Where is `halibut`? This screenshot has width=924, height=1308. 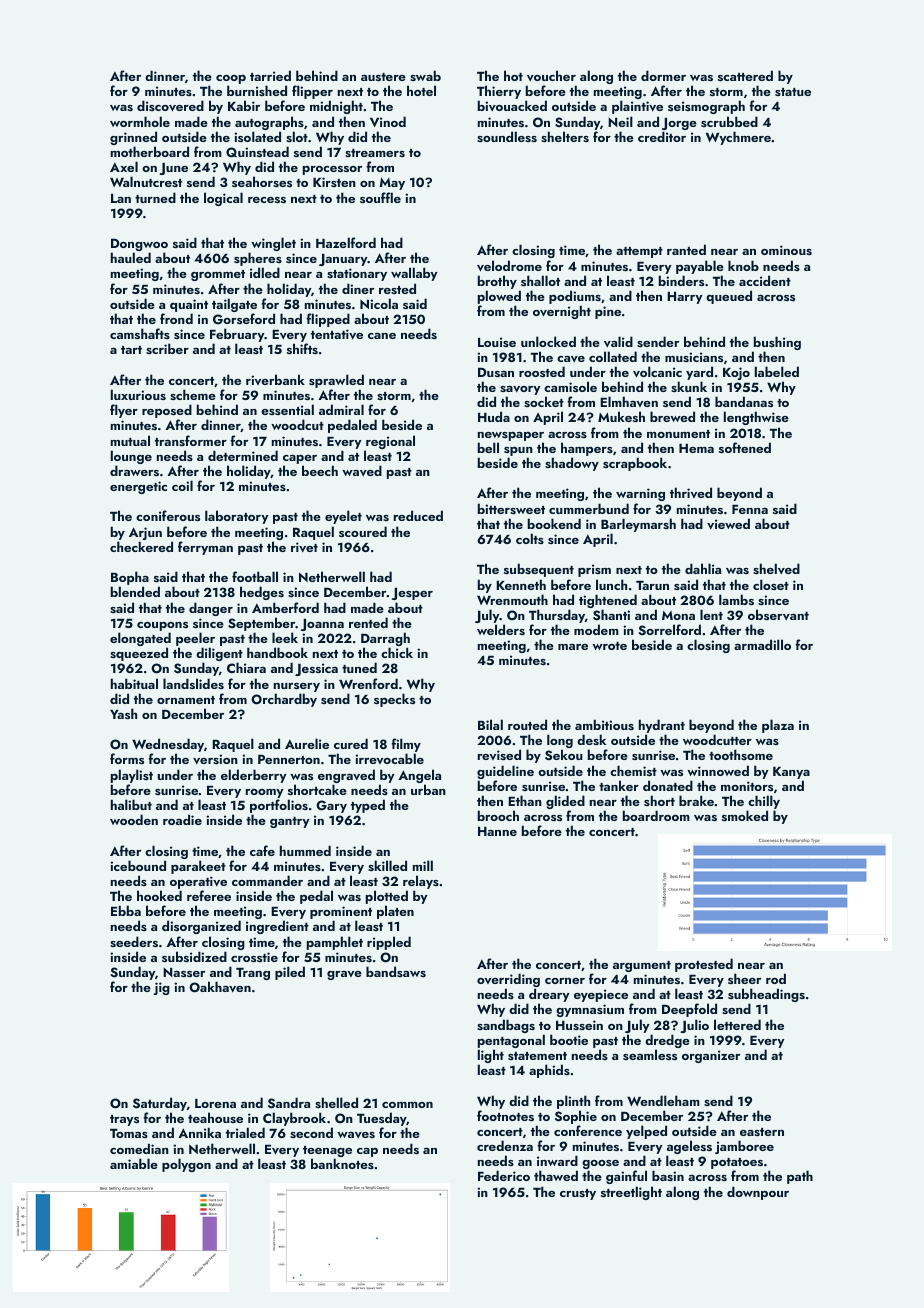
halibut is located at coordinates (131, 804).
